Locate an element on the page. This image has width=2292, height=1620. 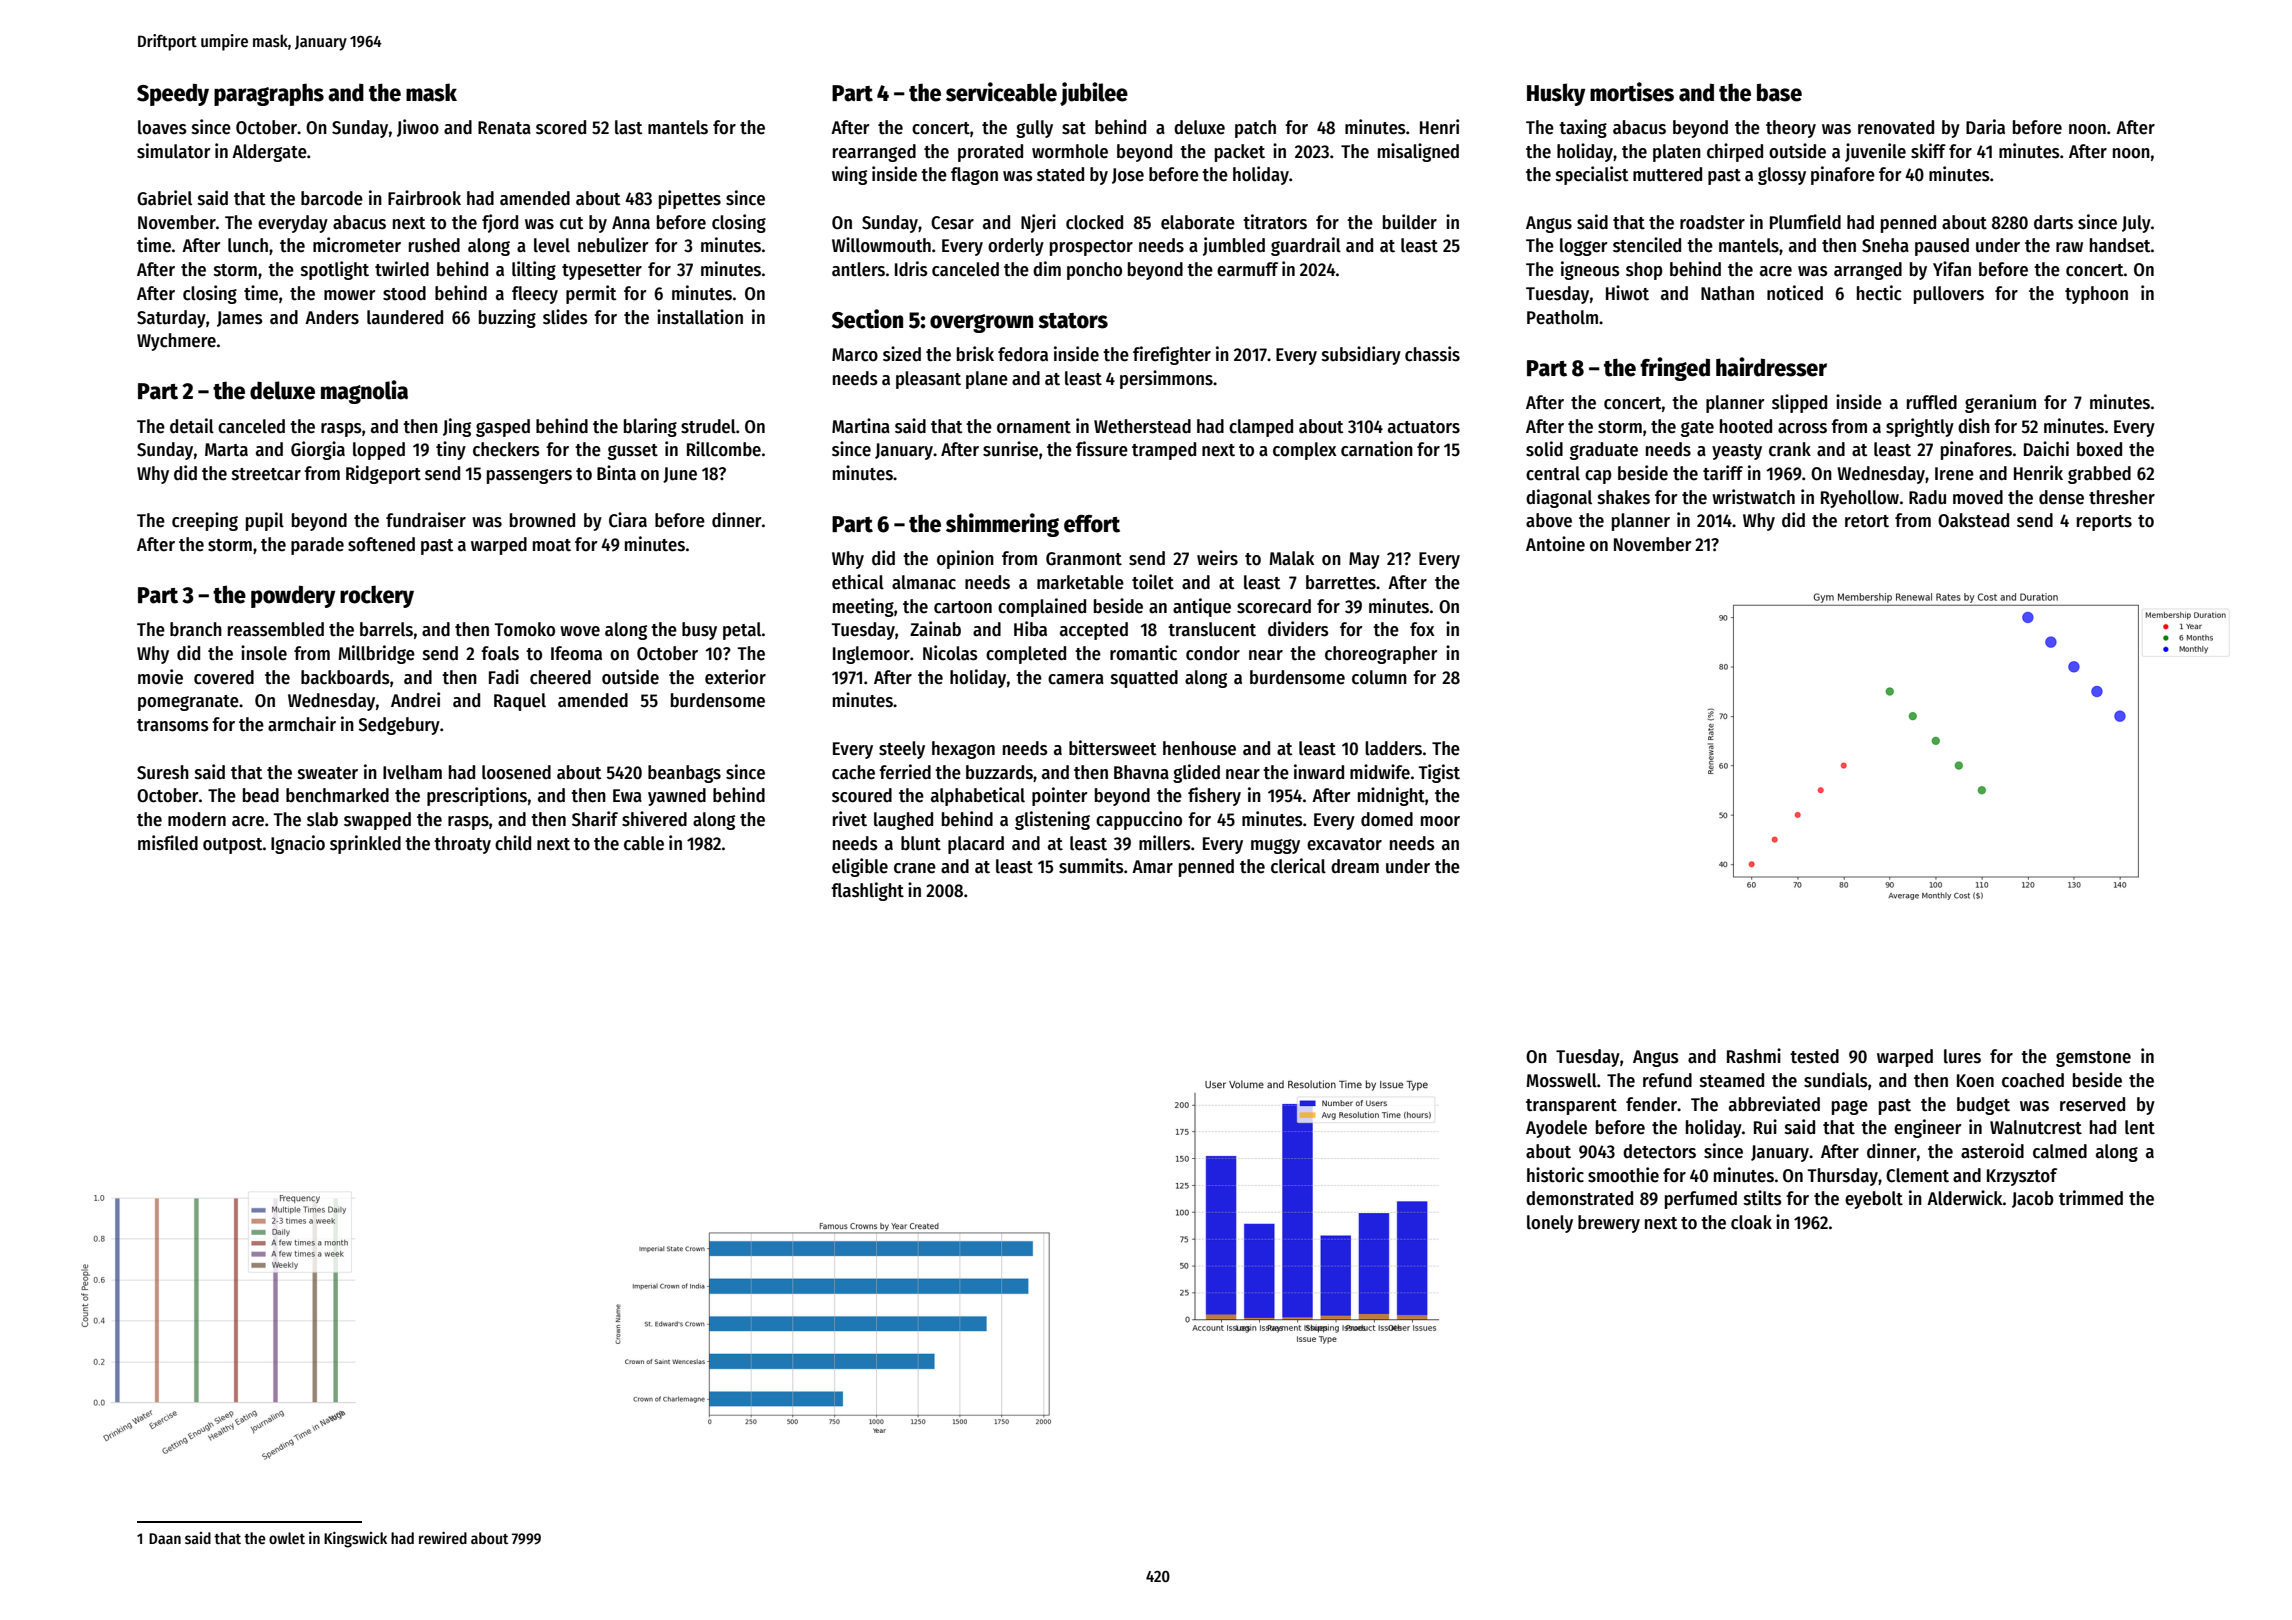
Renata is located at coordinates (504, 128).
